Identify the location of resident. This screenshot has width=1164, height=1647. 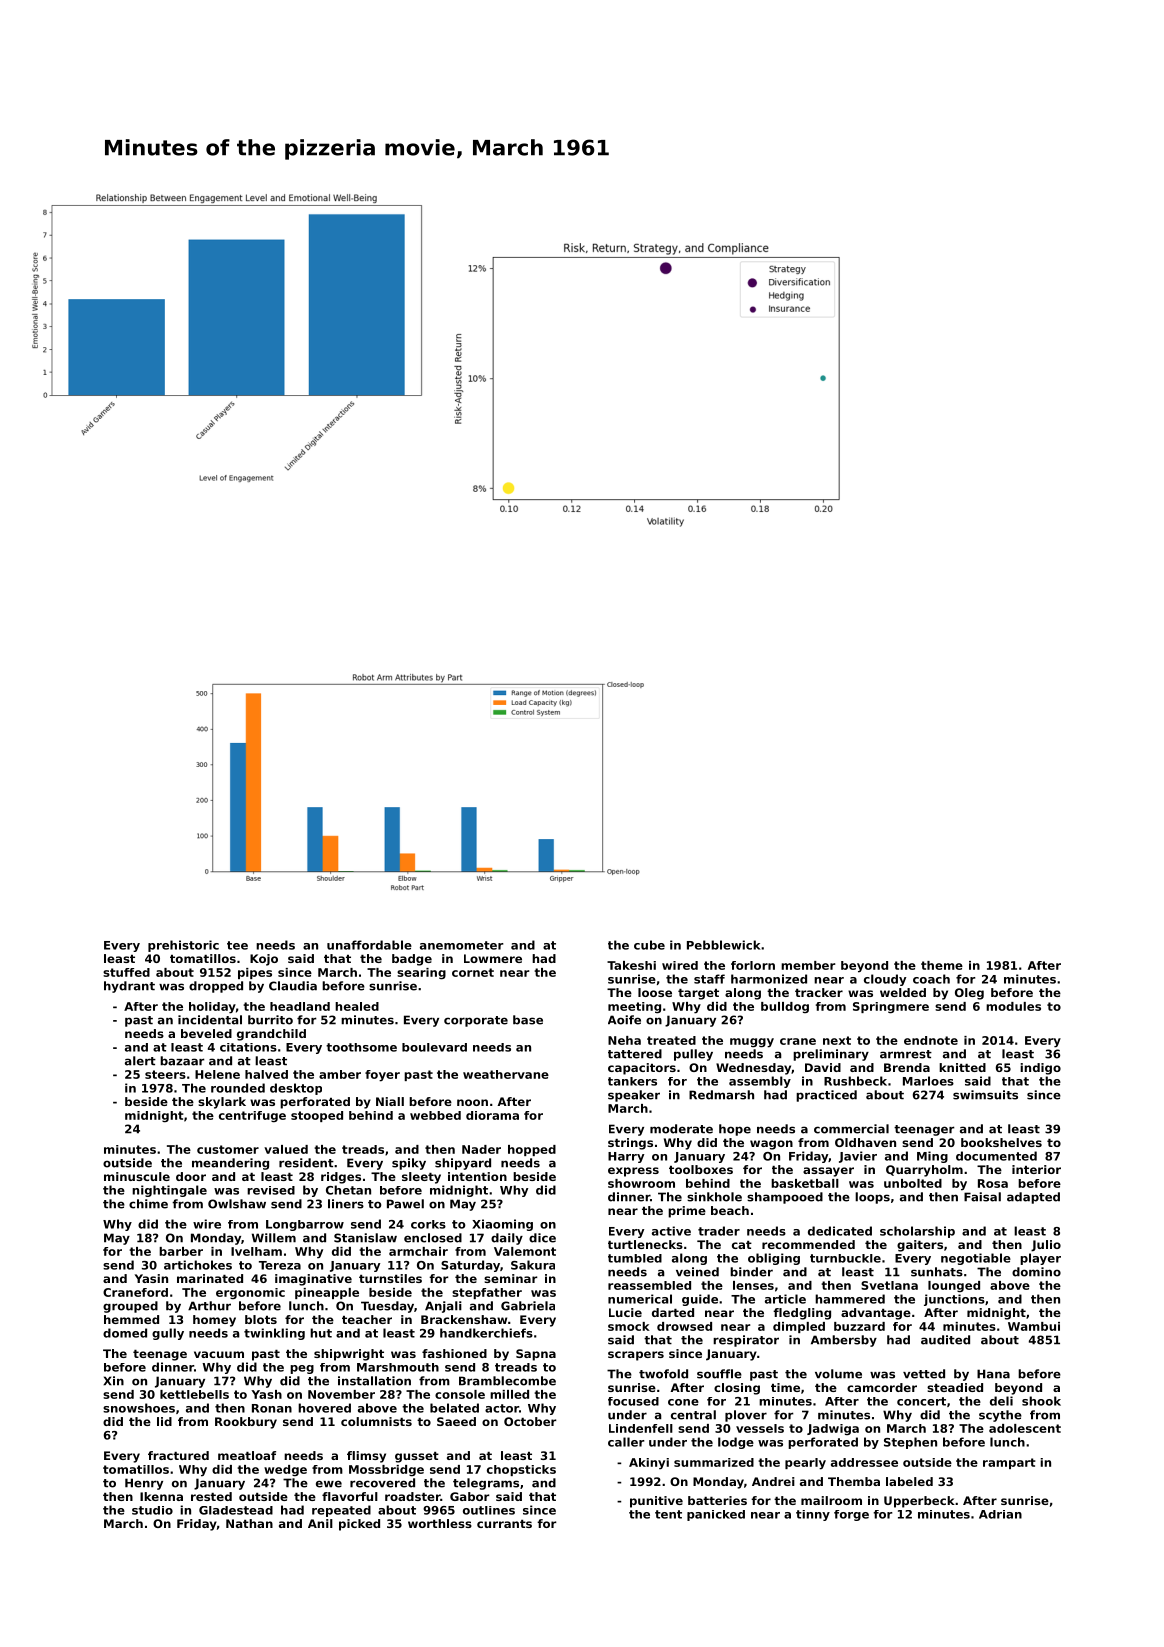
(306, 1163).
